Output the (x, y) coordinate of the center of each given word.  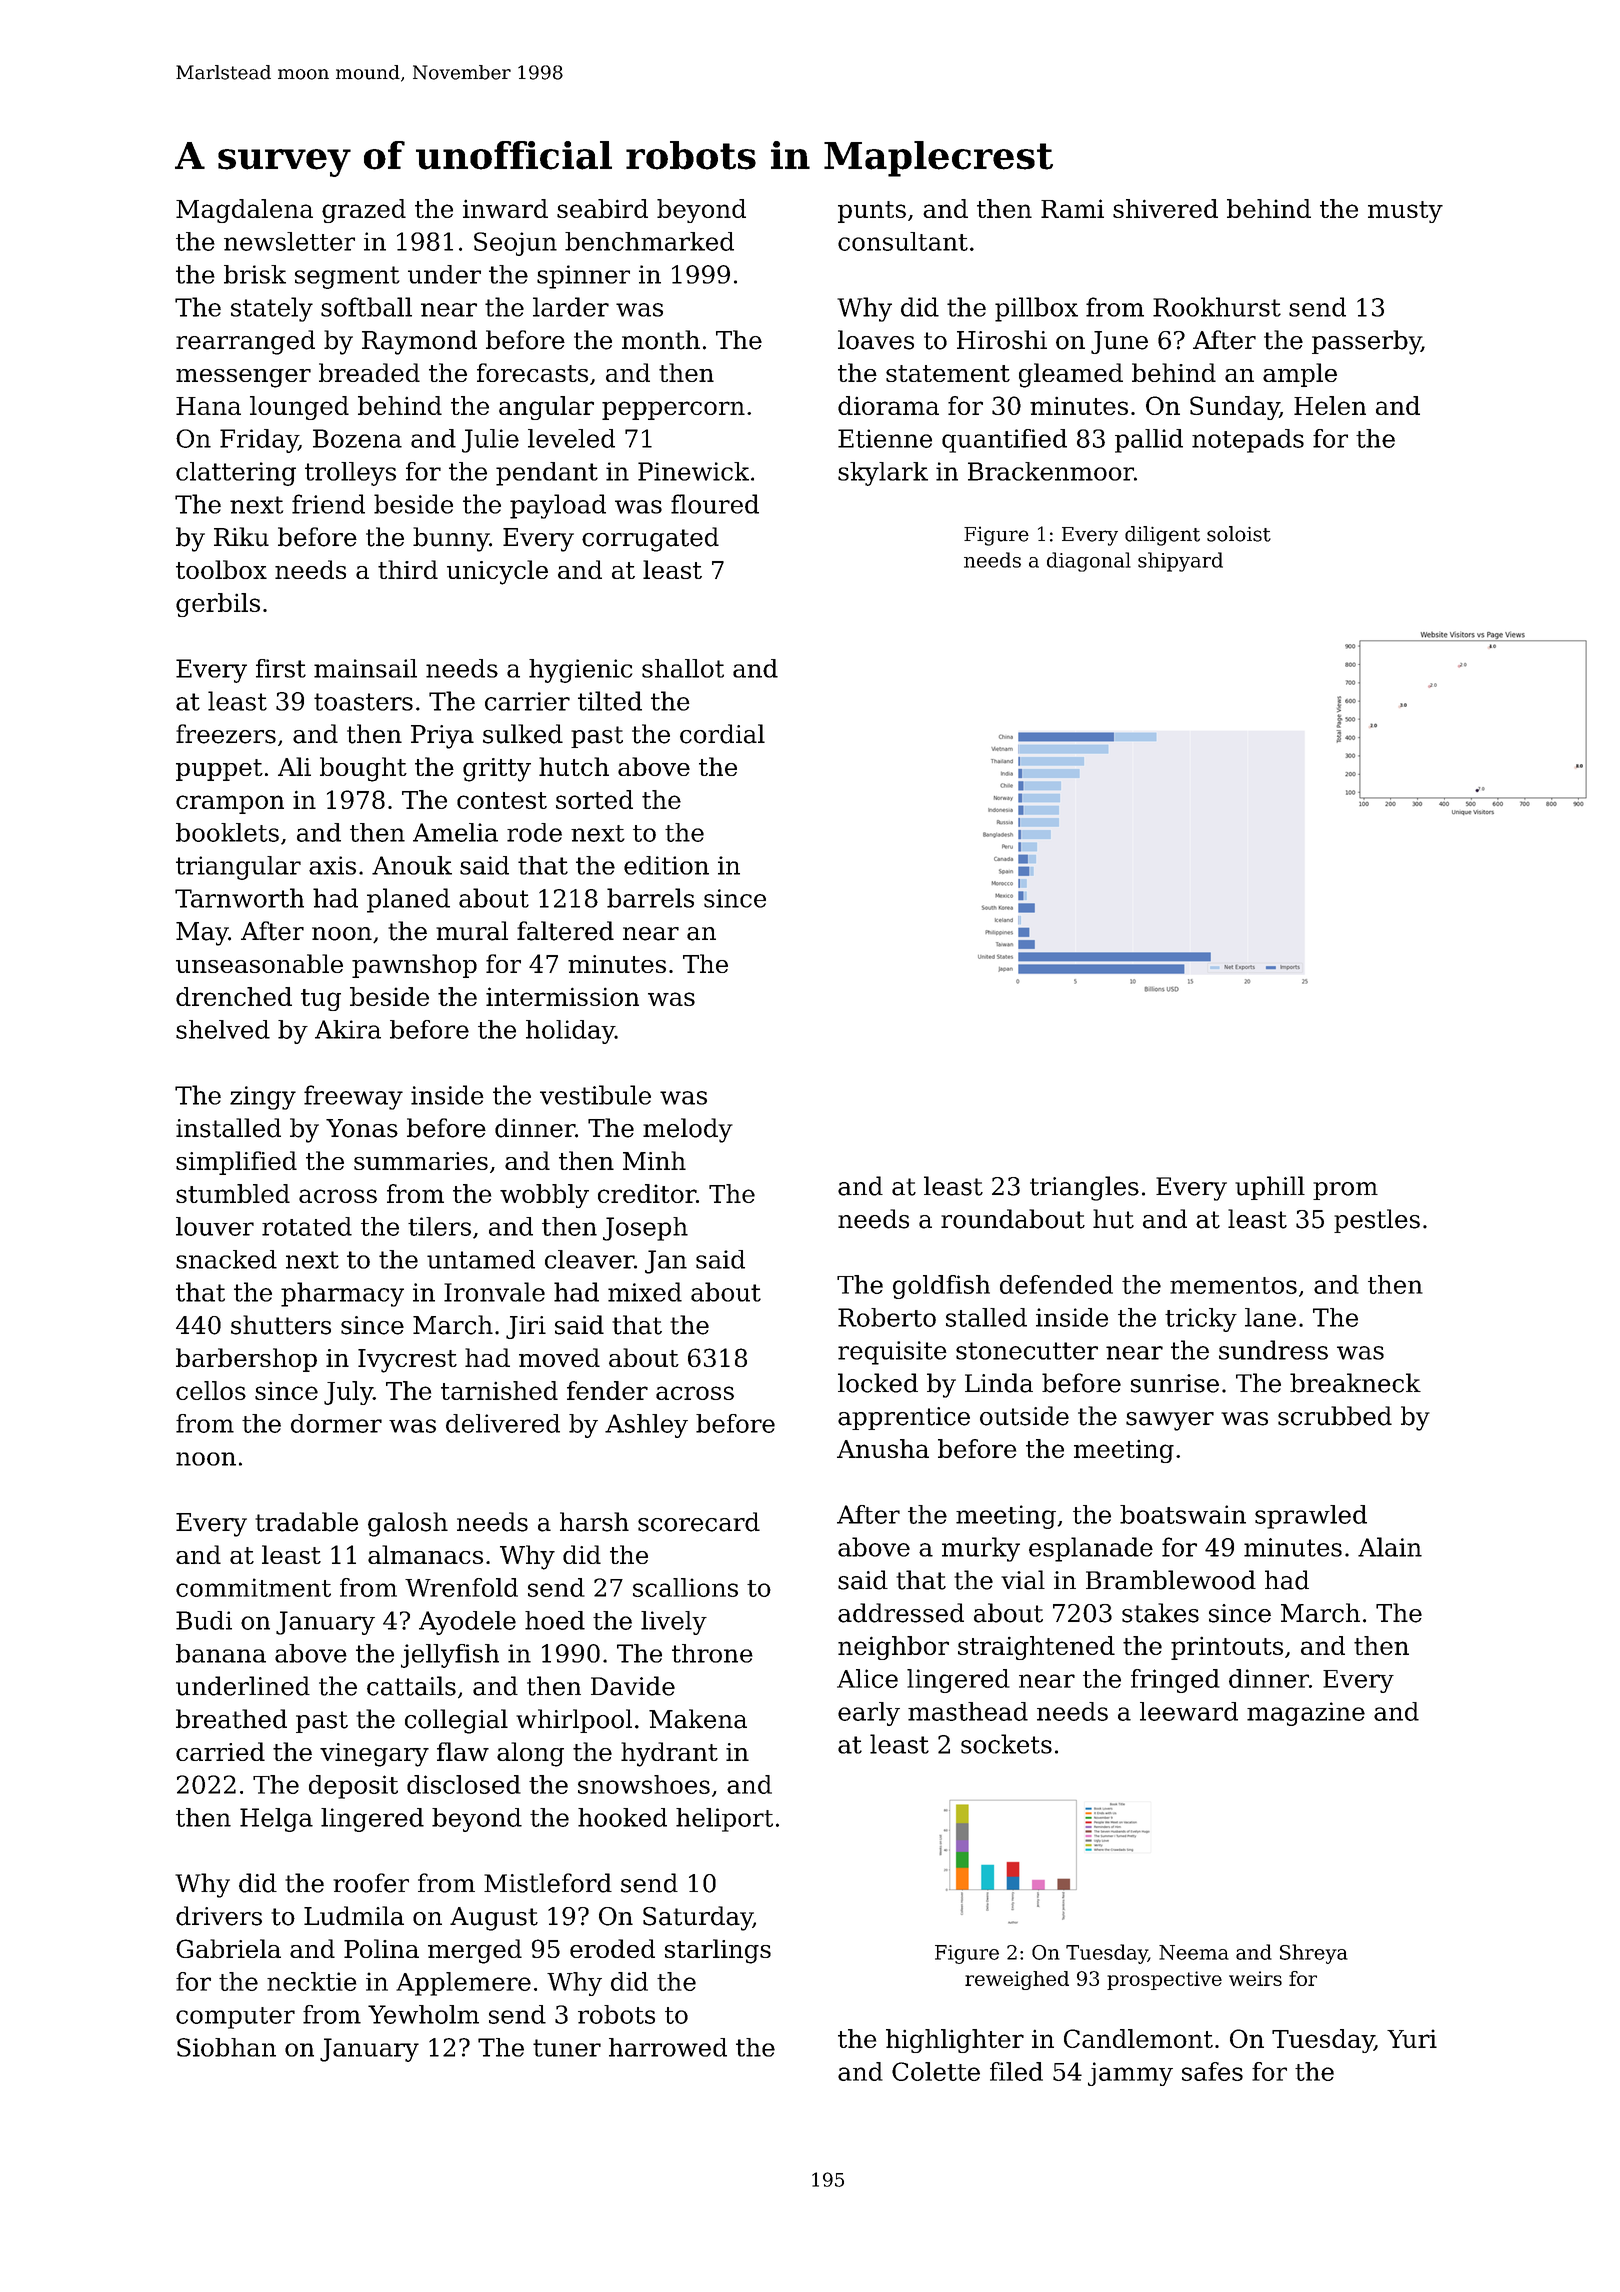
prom (1345, 1191)
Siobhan (226, 2047)
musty (1405, 212)
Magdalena (244, 211)
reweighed (1017, 1980)
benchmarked (649, 241)
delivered (503, 1423)
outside (1024, 1416)
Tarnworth (239, 898)
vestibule (595, 1095)
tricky (1201, 1320)
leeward (1189, 1711)
